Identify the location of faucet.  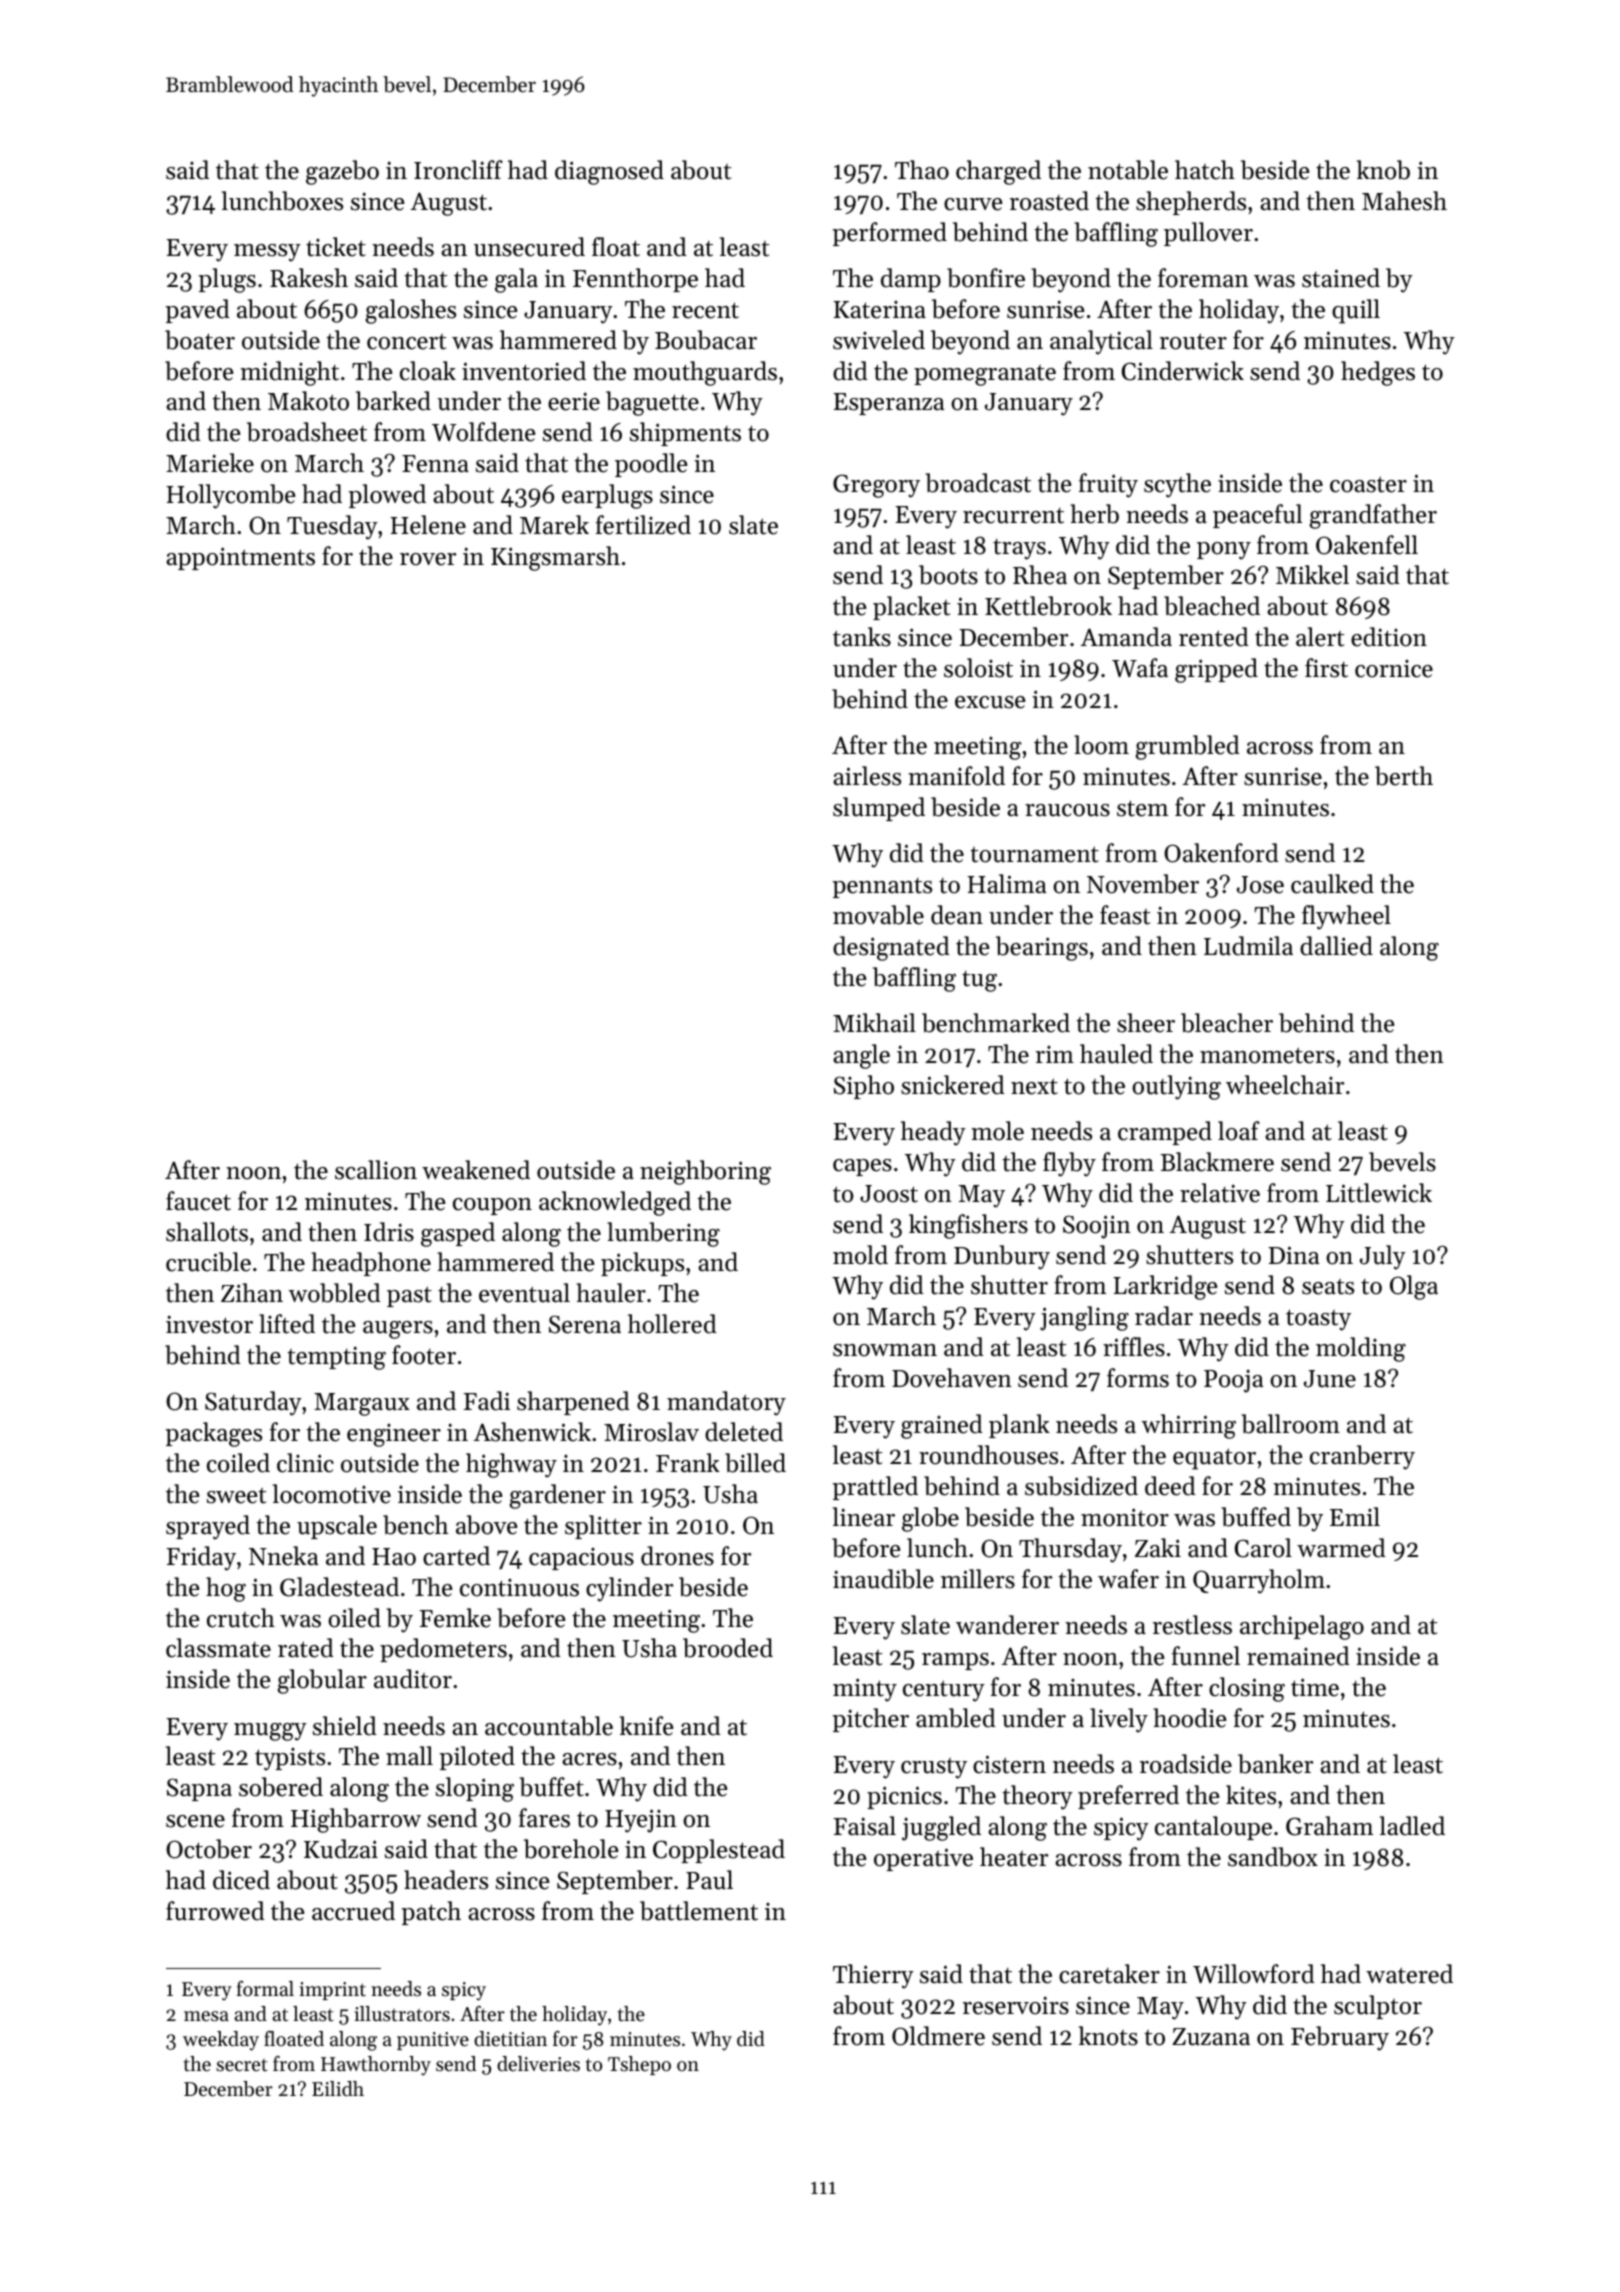
(198, 1201).
